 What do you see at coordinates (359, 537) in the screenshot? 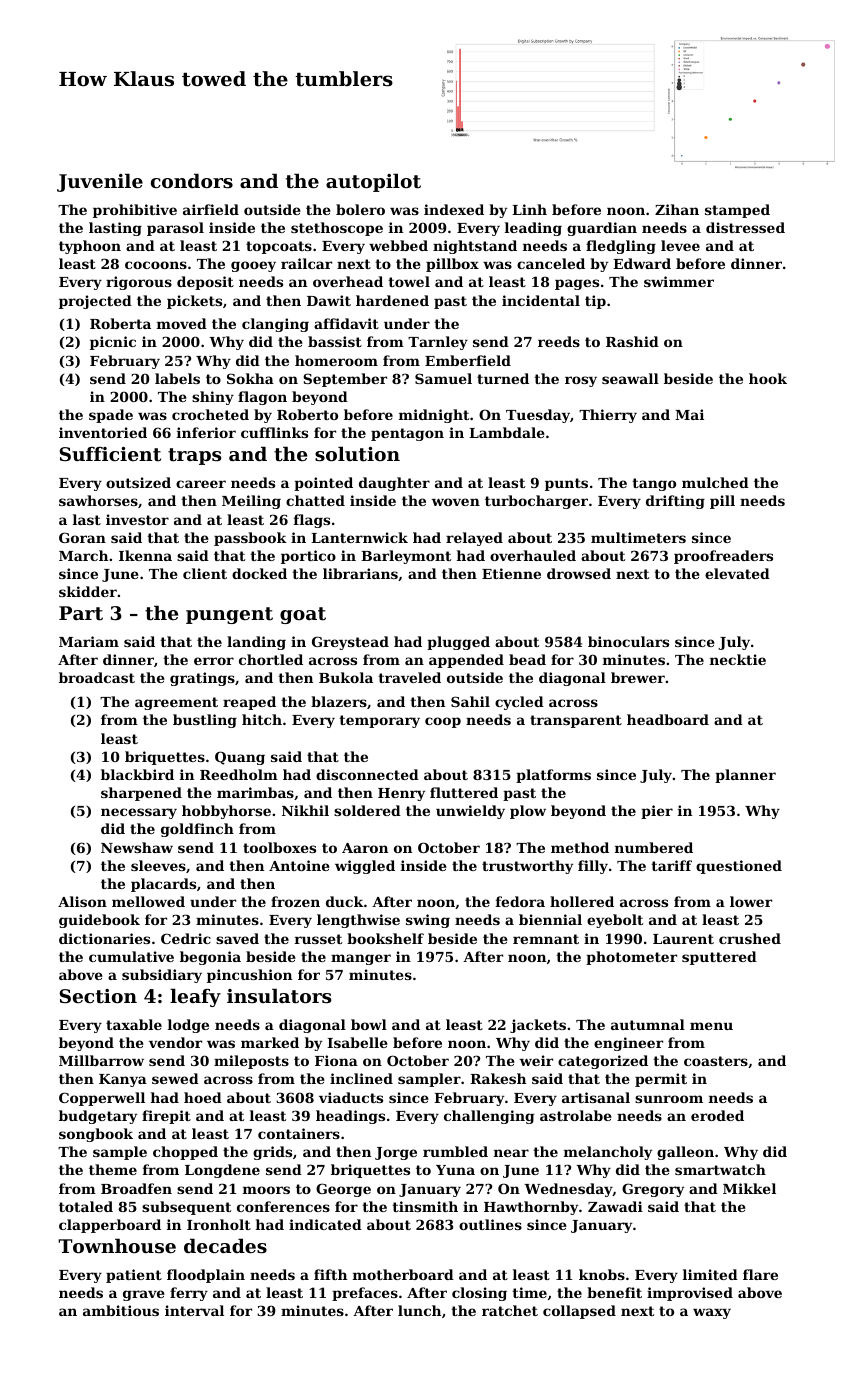
I see `Lanternwick` at bounding box center [359, 537].
